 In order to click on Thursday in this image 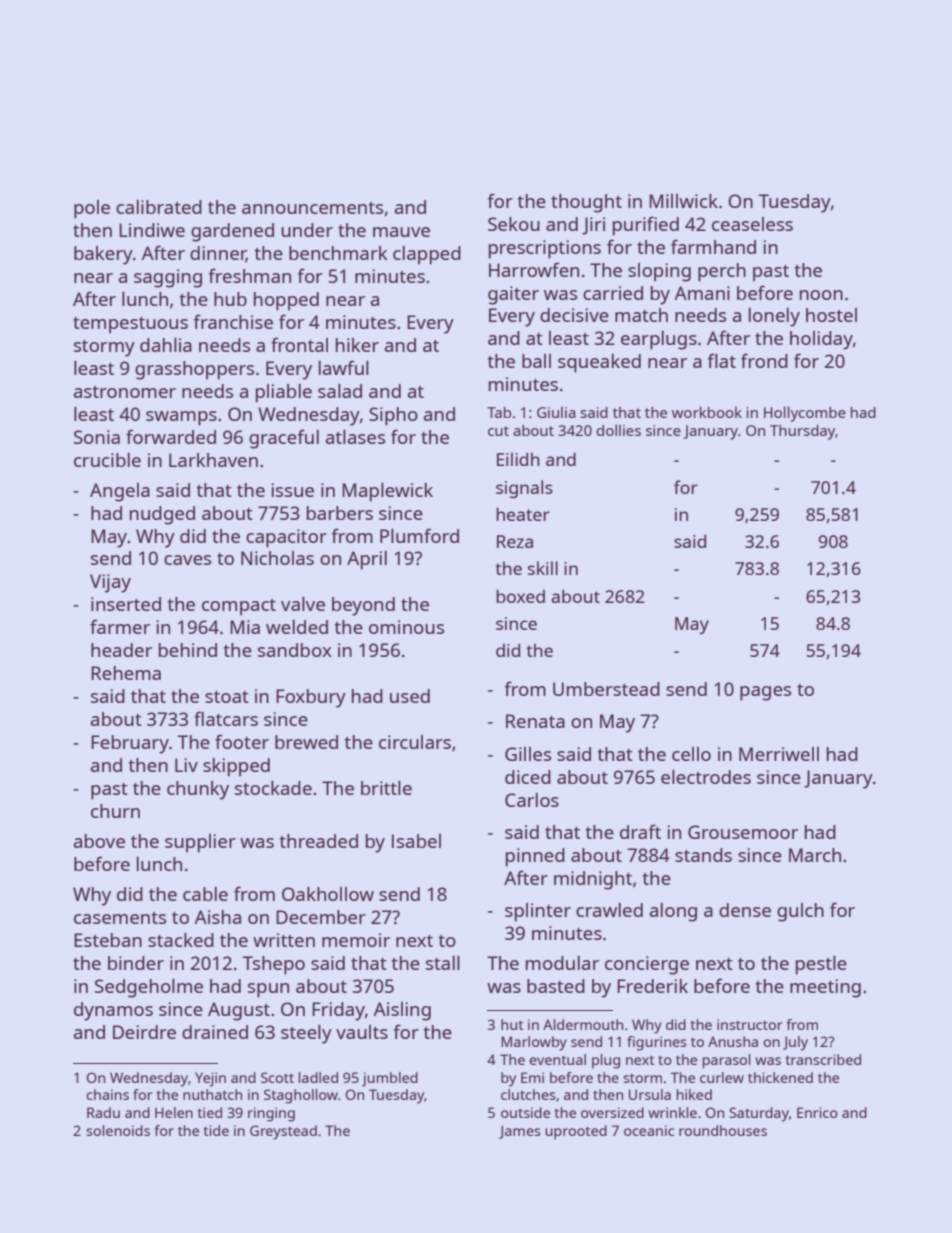, I will do `click(803, 432)`.
